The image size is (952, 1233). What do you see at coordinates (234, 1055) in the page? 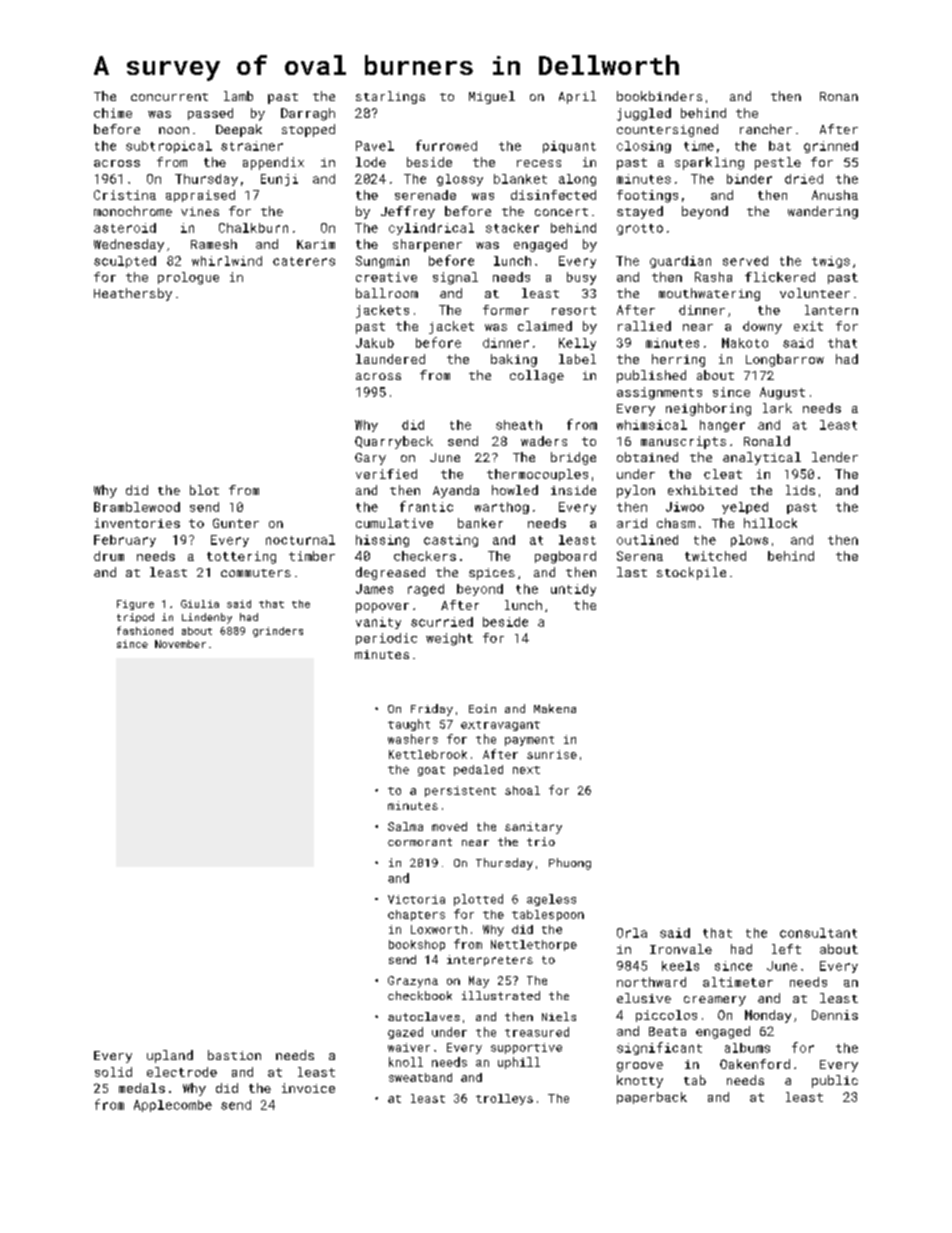
I see `bastion` at bounding box center [234, 1055].
